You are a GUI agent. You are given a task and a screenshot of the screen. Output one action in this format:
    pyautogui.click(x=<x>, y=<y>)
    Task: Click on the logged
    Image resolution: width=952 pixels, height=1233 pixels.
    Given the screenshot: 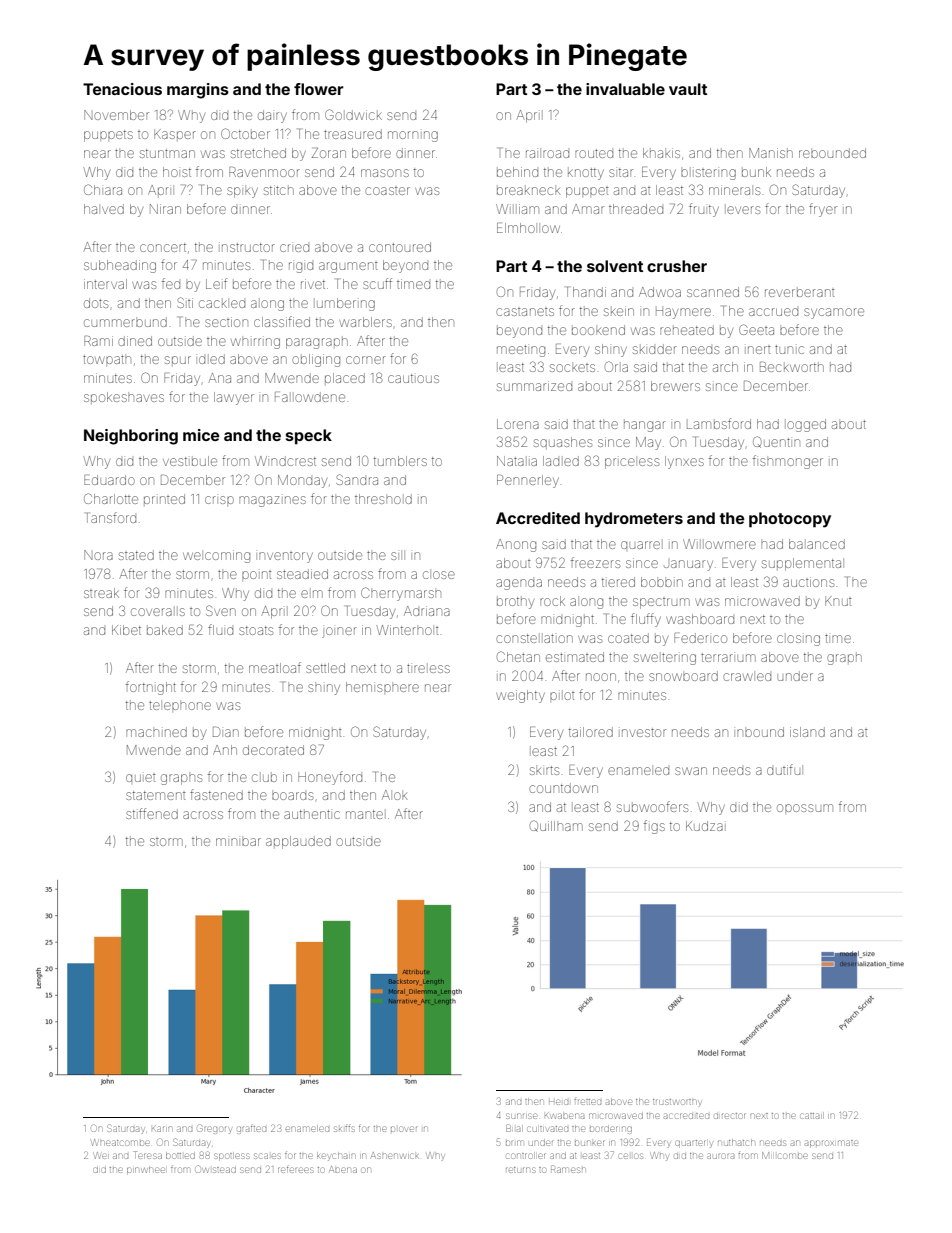 What is the action you would take?
    pyautogui.click(x=806, y=425)
